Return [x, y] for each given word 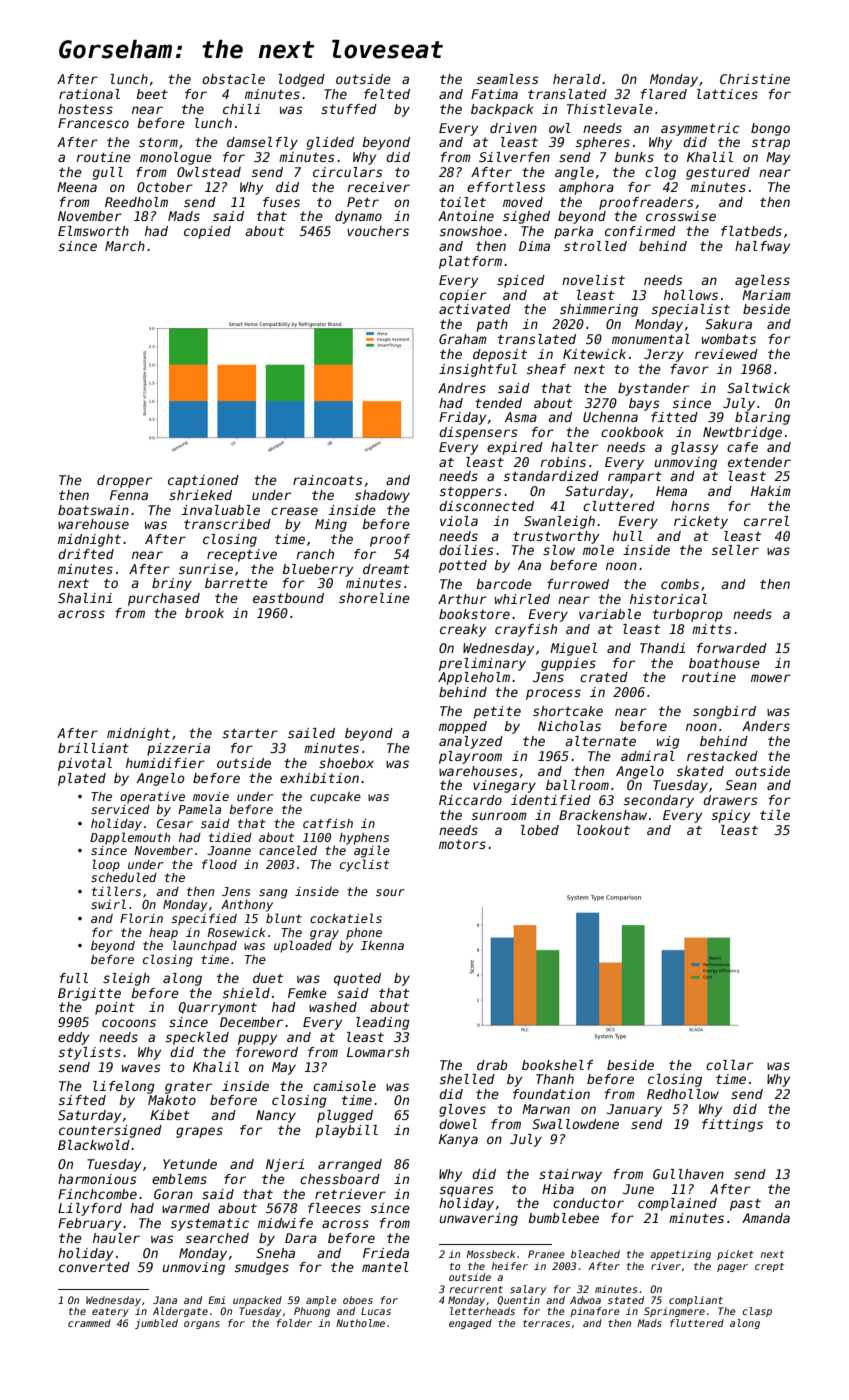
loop [106, 865]
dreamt [386, 569]
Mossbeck [490, 1254]
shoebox [346, 763]
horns [690, 506]
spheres [603, 143]
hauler [116, 1238]
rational [89, 94]
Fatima [494, 94]
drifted [86, 554]
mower [771, 678]
